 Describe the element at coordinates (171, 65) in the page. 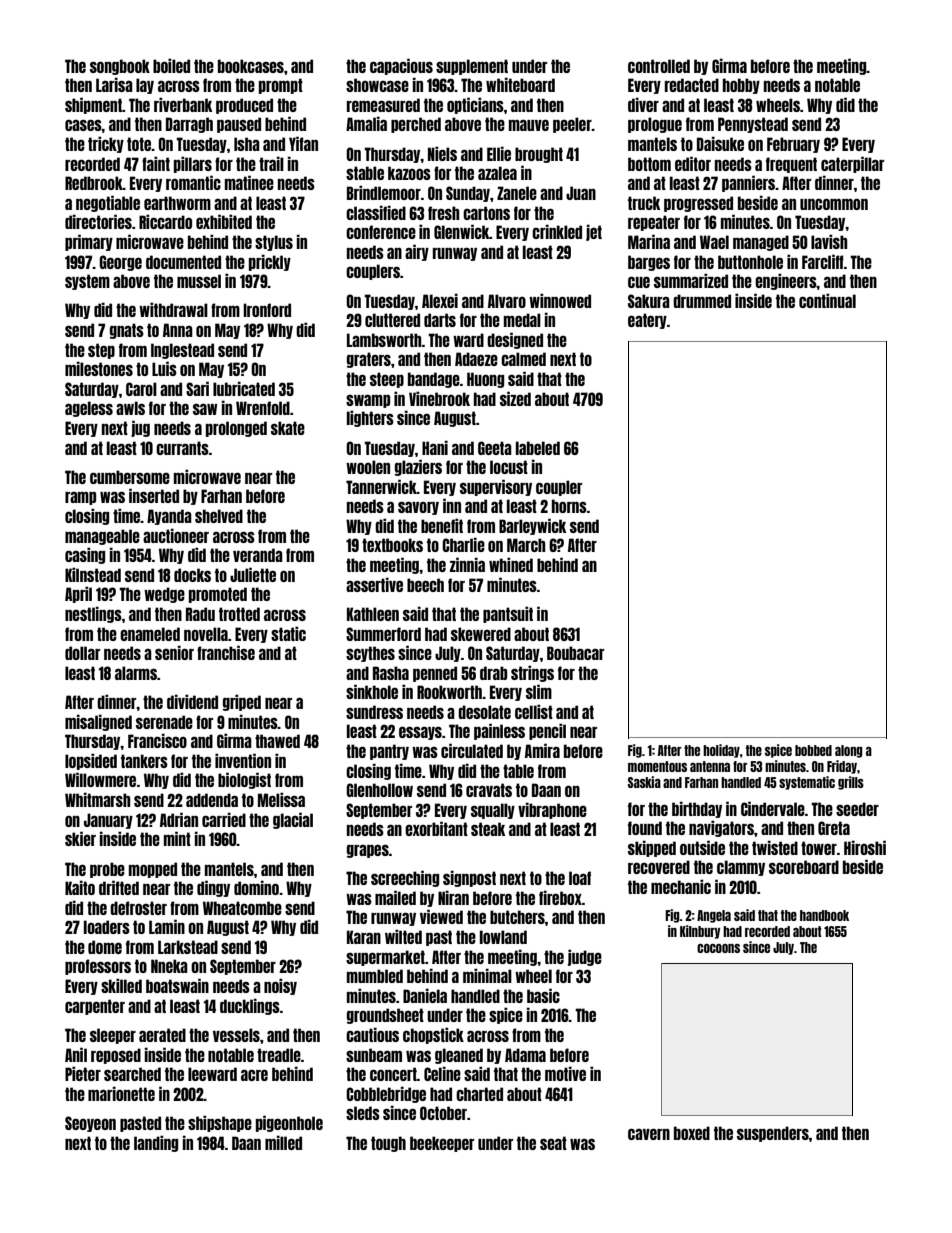

I see `boiled` at that location.
